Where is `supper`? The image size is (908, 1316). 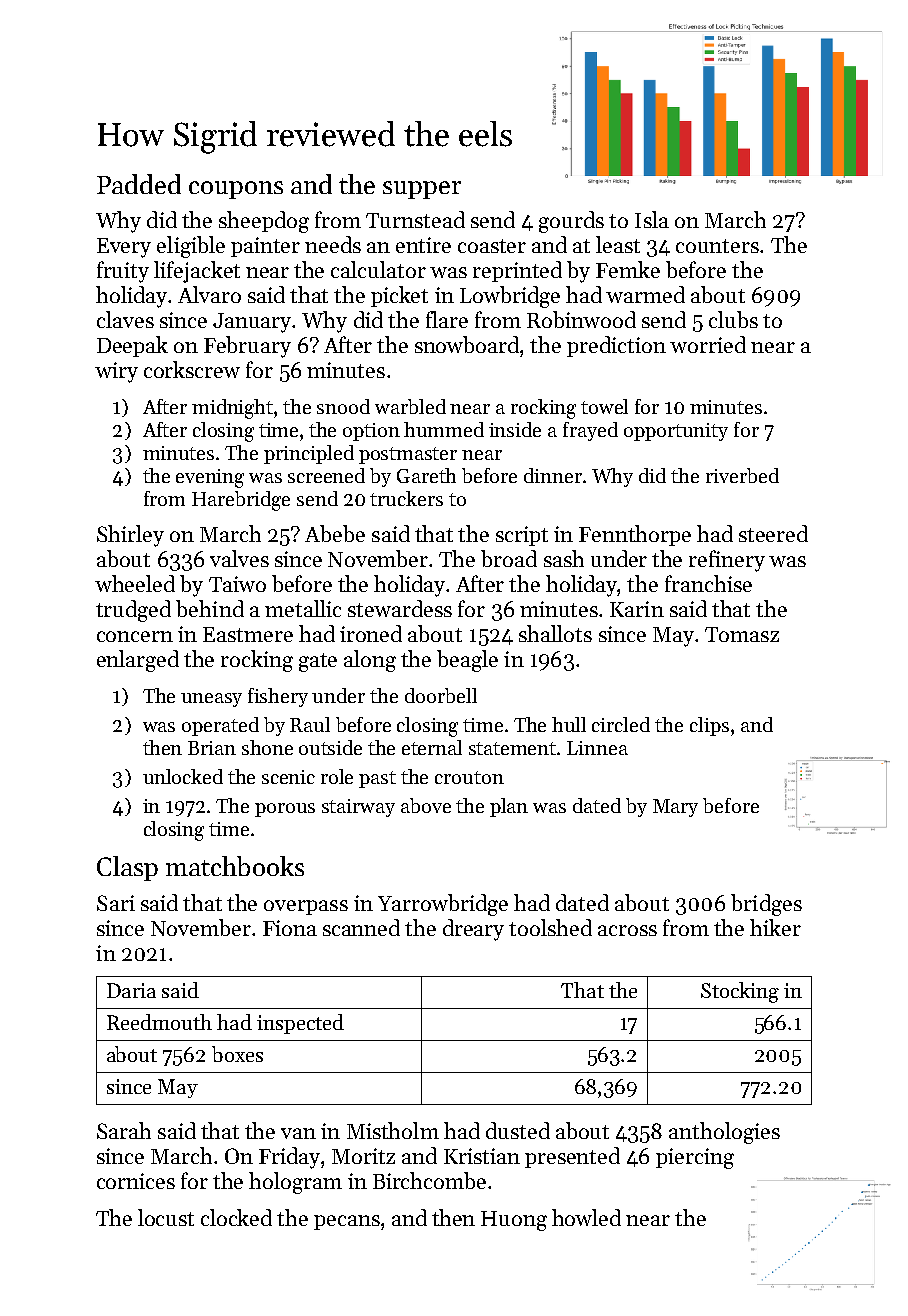
supper is located at coordinates (422, 190).
